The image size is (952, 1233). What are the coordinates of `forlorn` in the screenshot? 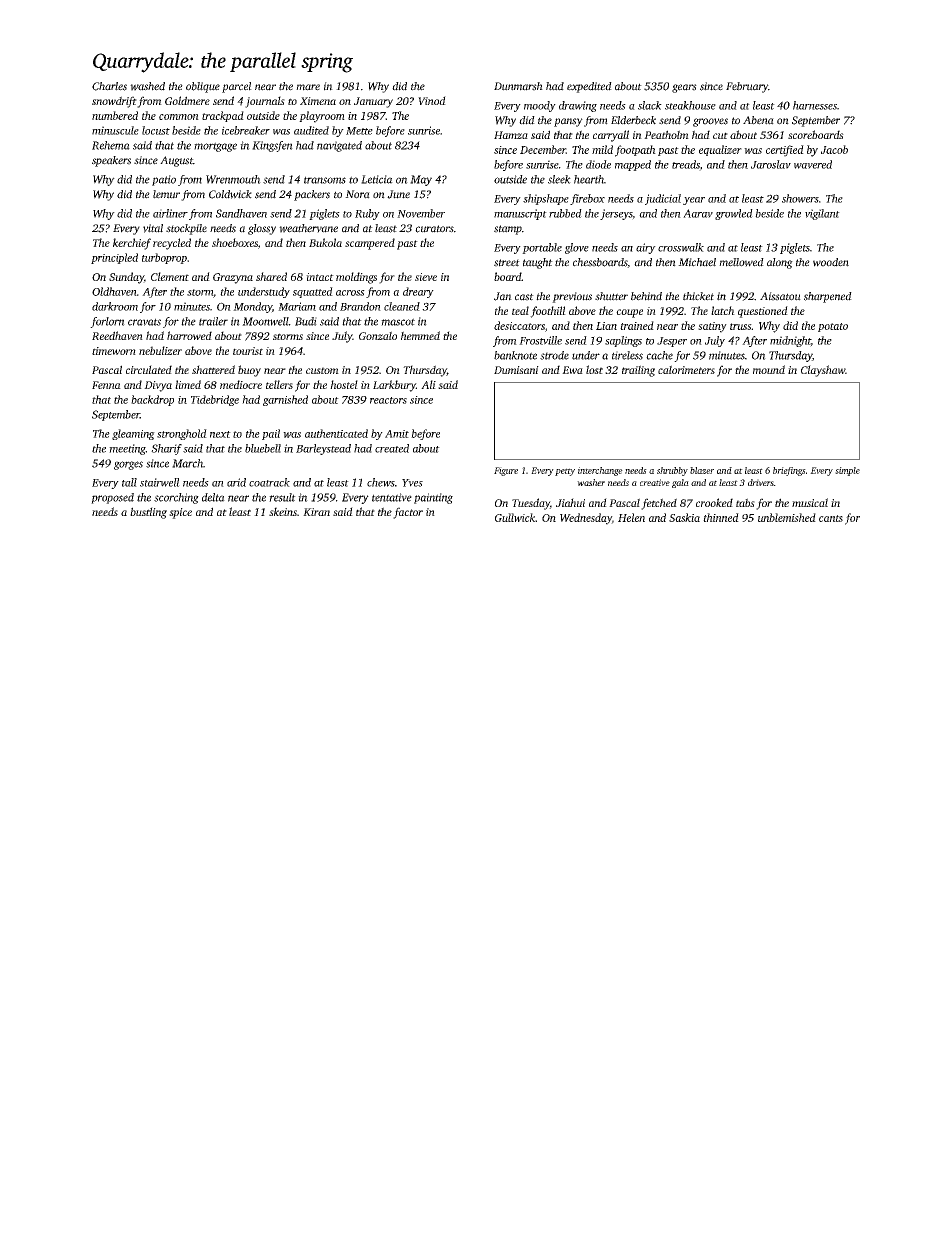 It's located at (107, 322).
